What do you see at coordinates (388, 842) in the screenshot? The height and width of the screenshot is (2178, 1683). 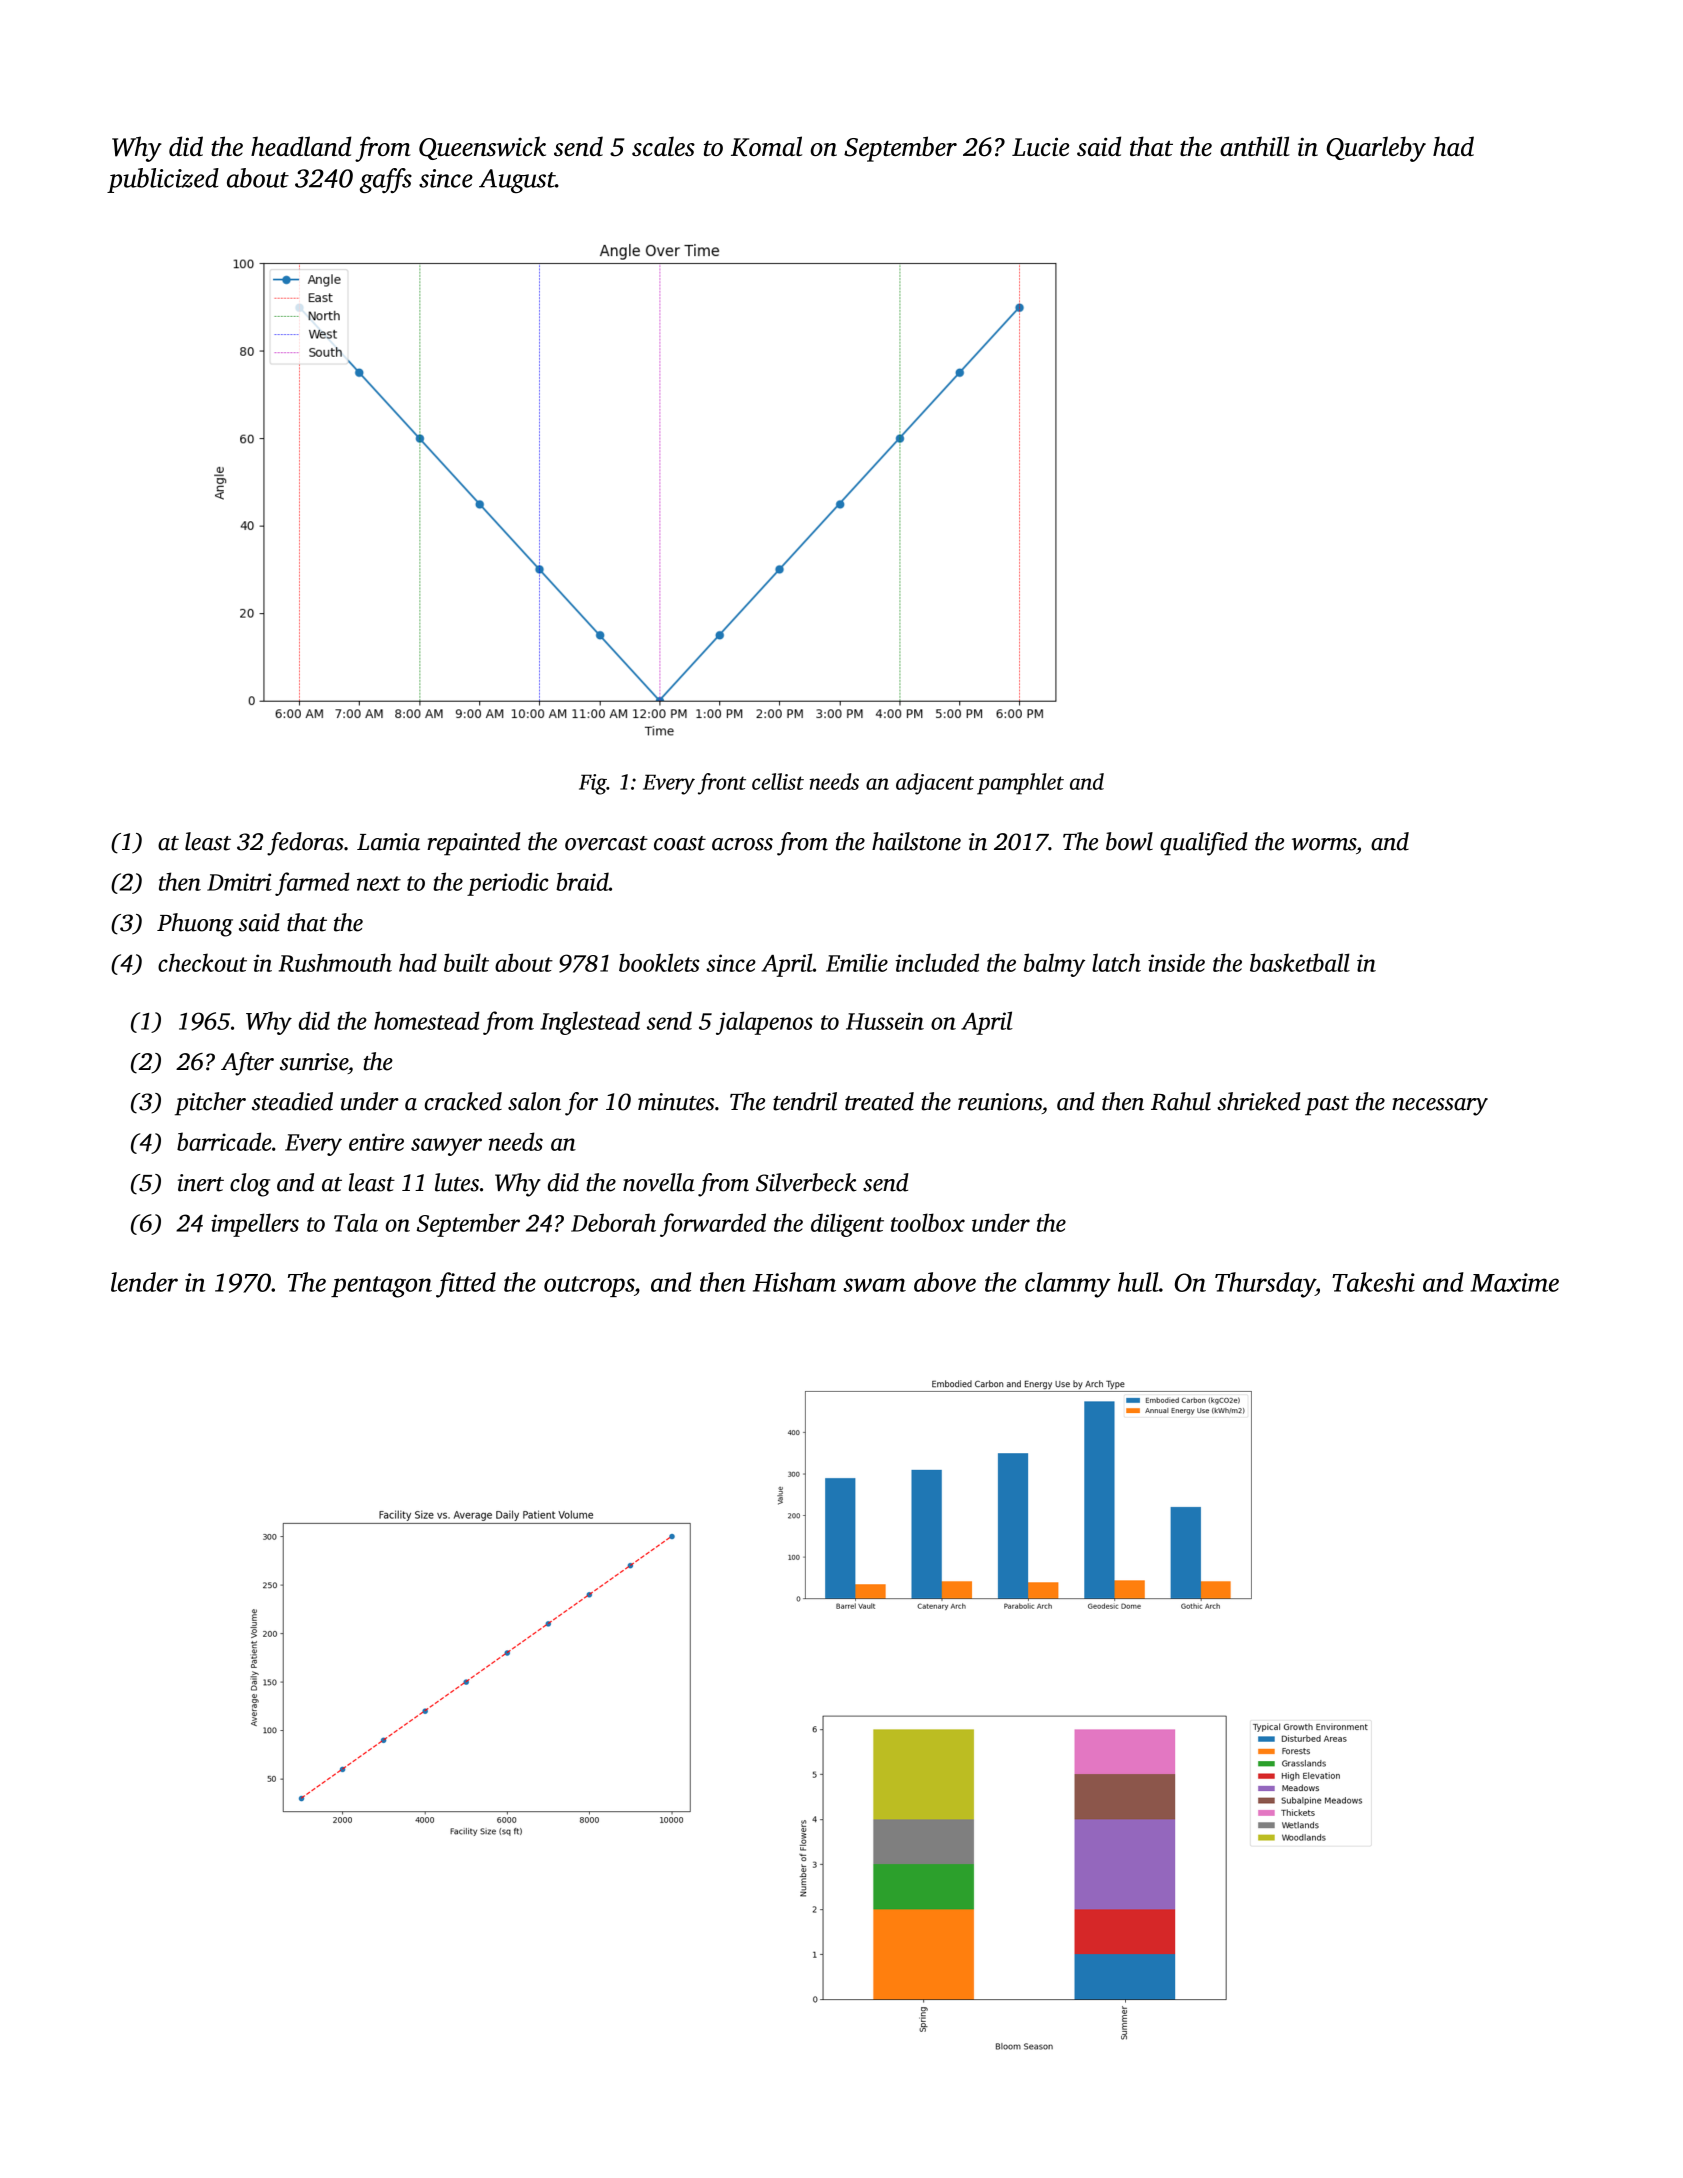 I see `Lamia` at bounding box center [388, 842].
